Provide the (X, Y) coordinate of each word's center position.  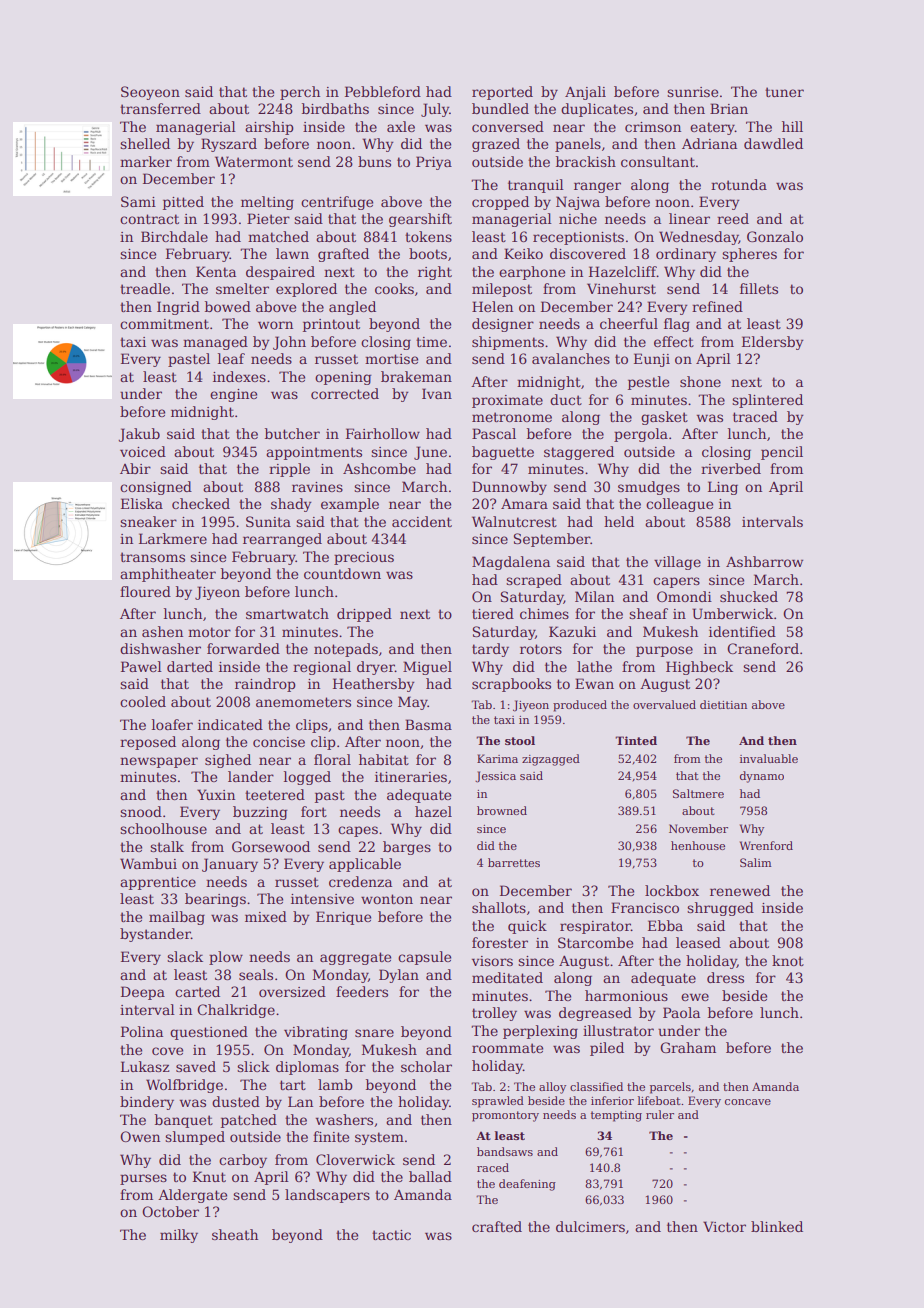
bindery (147, 1103)
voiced (143, 451)
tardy (490, 650)
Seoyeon (150, 93)
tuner (784, 92)
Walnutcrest (514, 521)
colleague (679, 505)
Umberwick (732, 613)
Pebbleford (383, 91)
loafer (172, 724)
